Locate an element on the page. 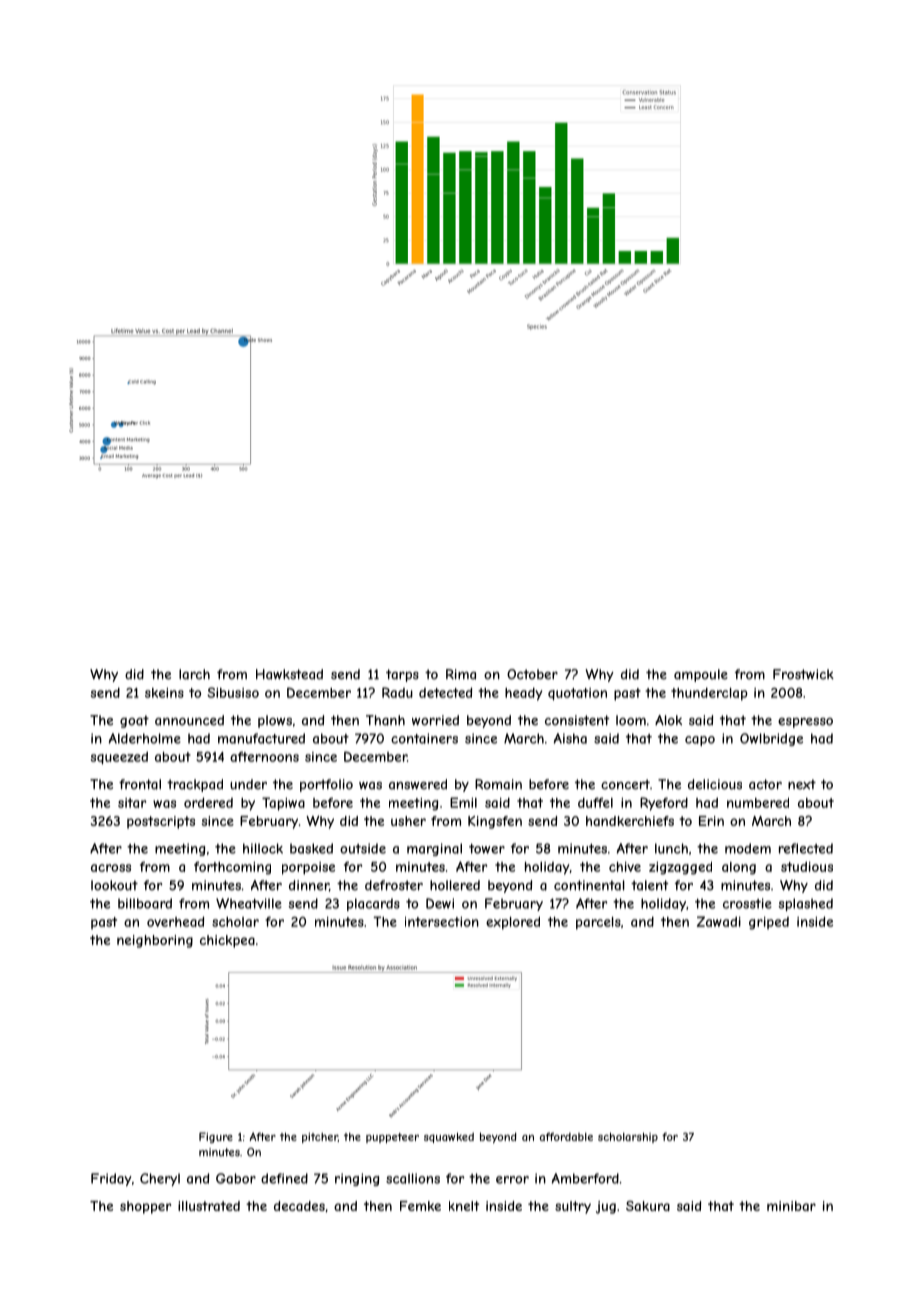 Image resolution: width=924 pixels, height=1308 pixels. heady is located at coordinates (523, 694).
